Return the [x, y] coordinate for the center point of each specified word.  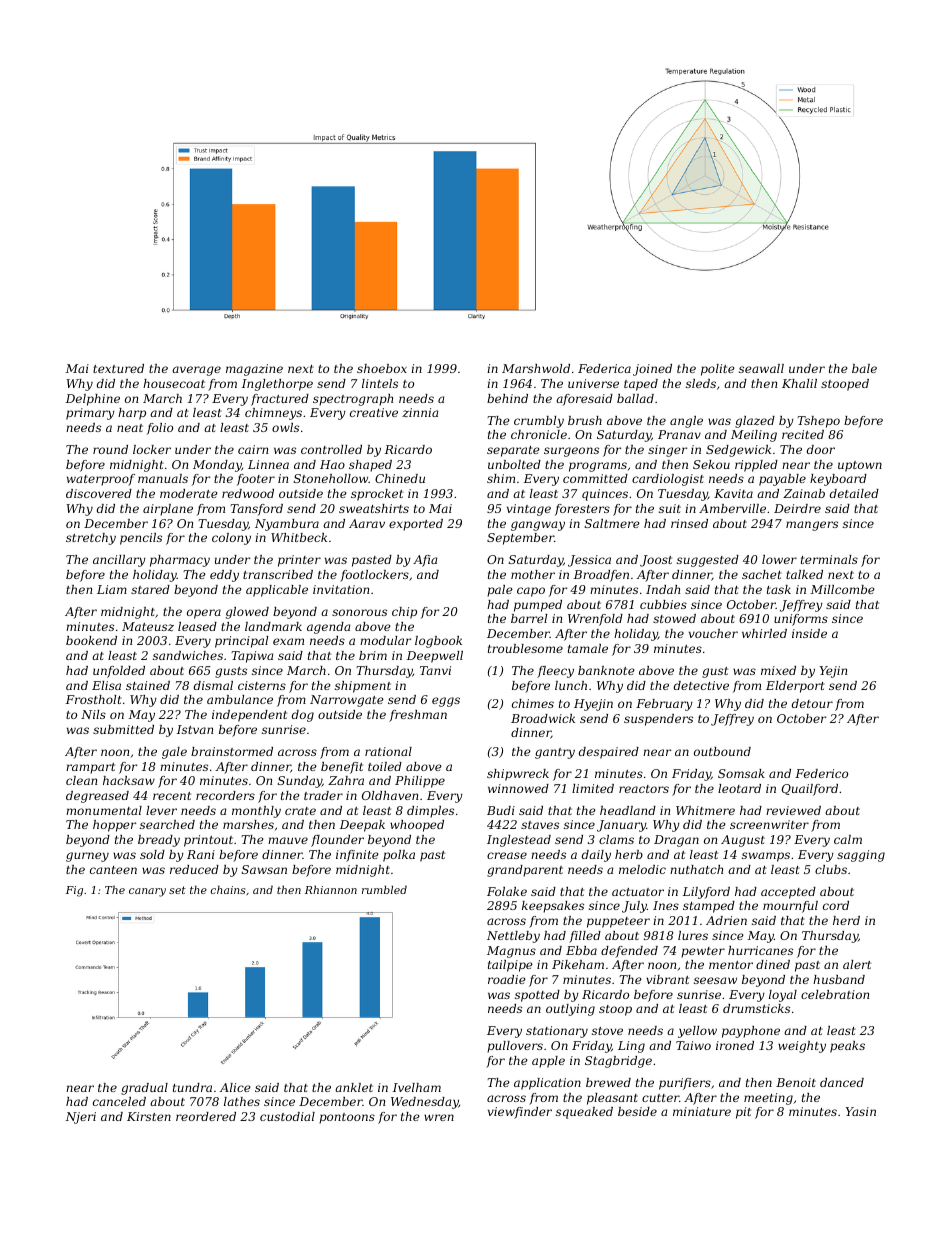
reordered [206, 1116]
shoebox [382, 368]
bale [864, 368]
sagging [861, 856]
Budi [501, 810]
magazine [254, 370]
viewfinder [520, 1113]
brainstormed [232, 751]
